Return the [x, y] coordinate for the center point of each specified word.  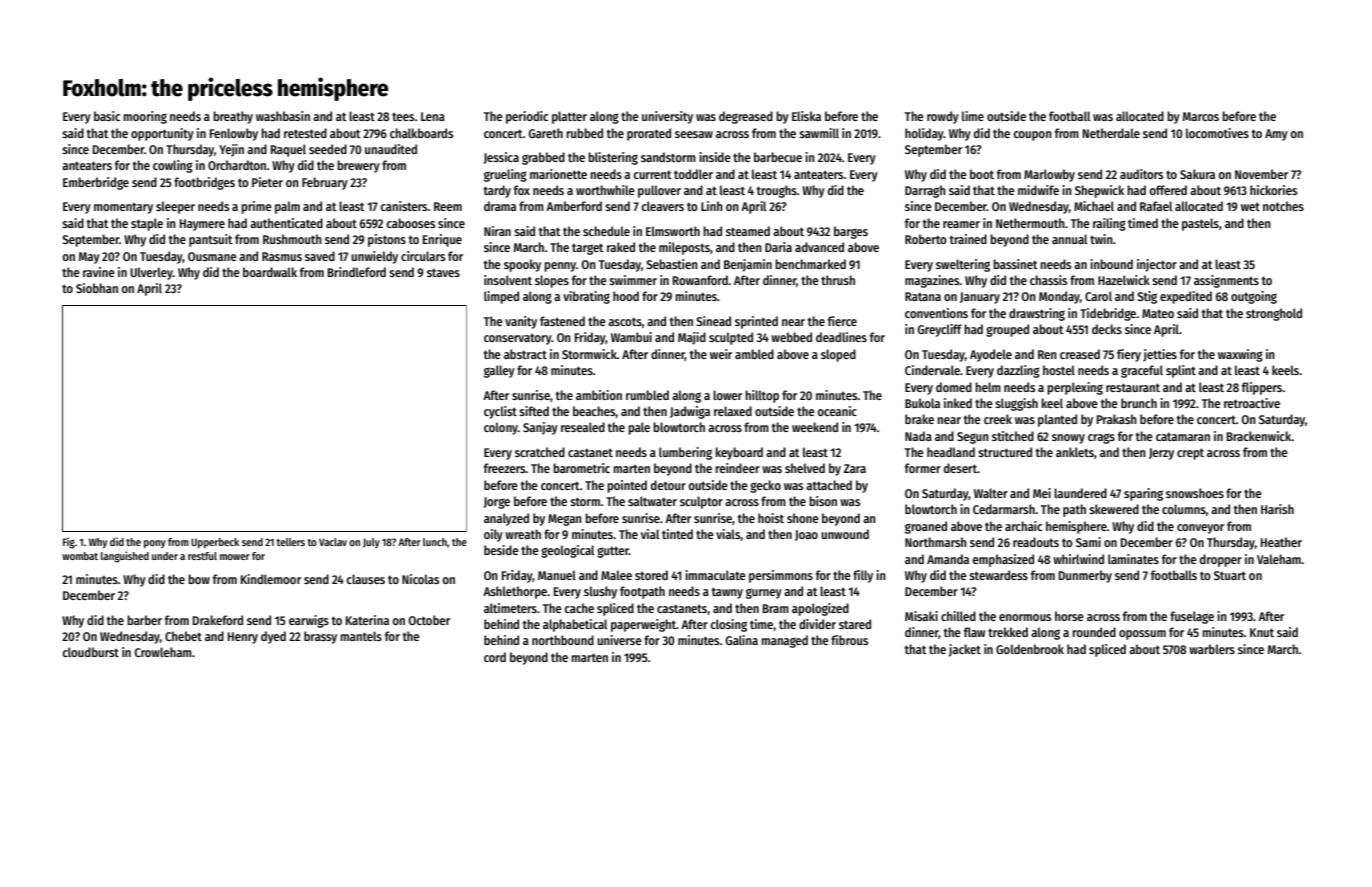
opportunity [162, 134]
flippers [1262, 388]
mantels [361, 636]
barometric [581, 468]
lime [973, 116]
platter [569, 117]
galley [499, 371]
